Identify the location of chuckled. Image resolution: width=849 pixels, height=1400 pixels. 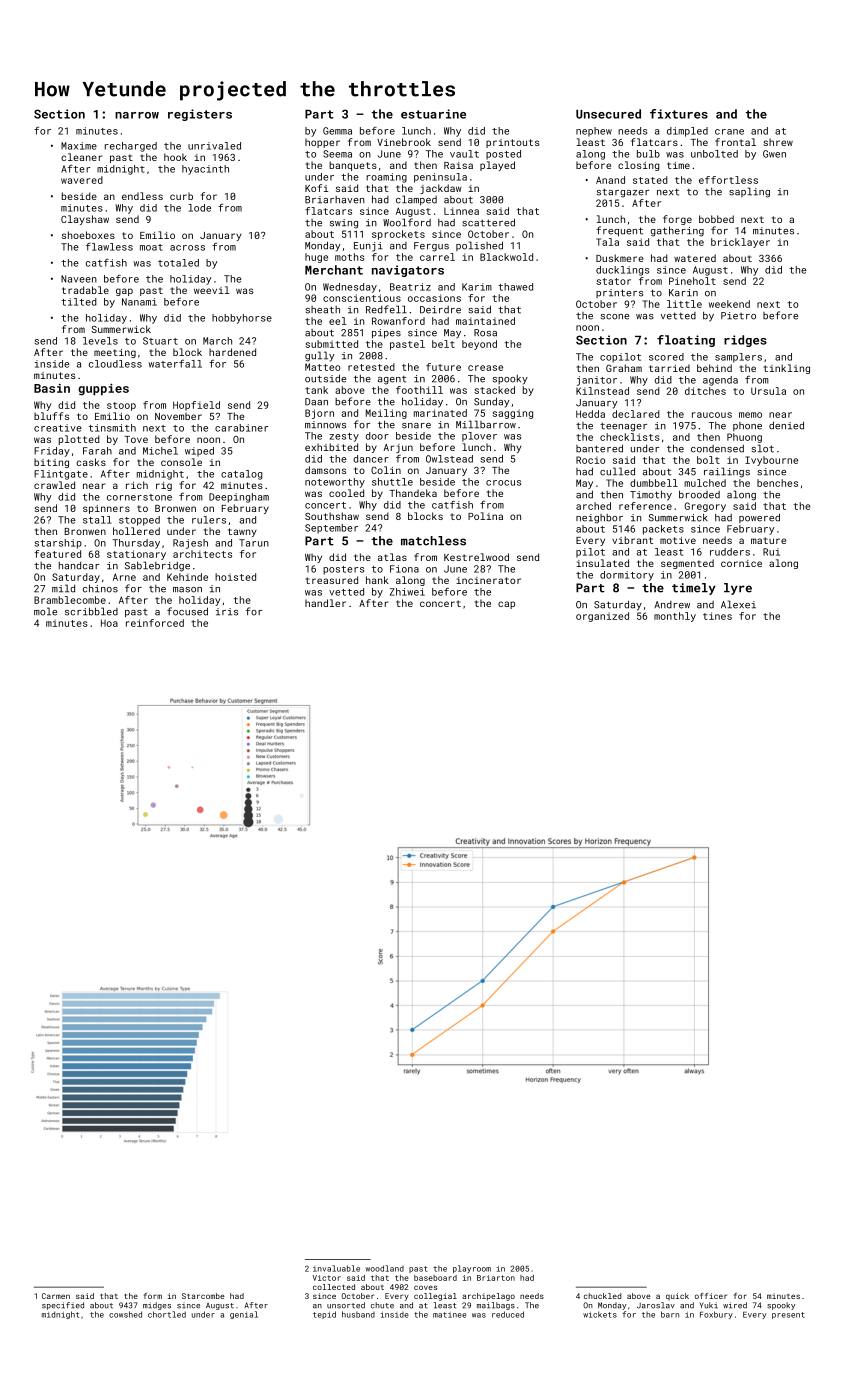
(602, 1296).
